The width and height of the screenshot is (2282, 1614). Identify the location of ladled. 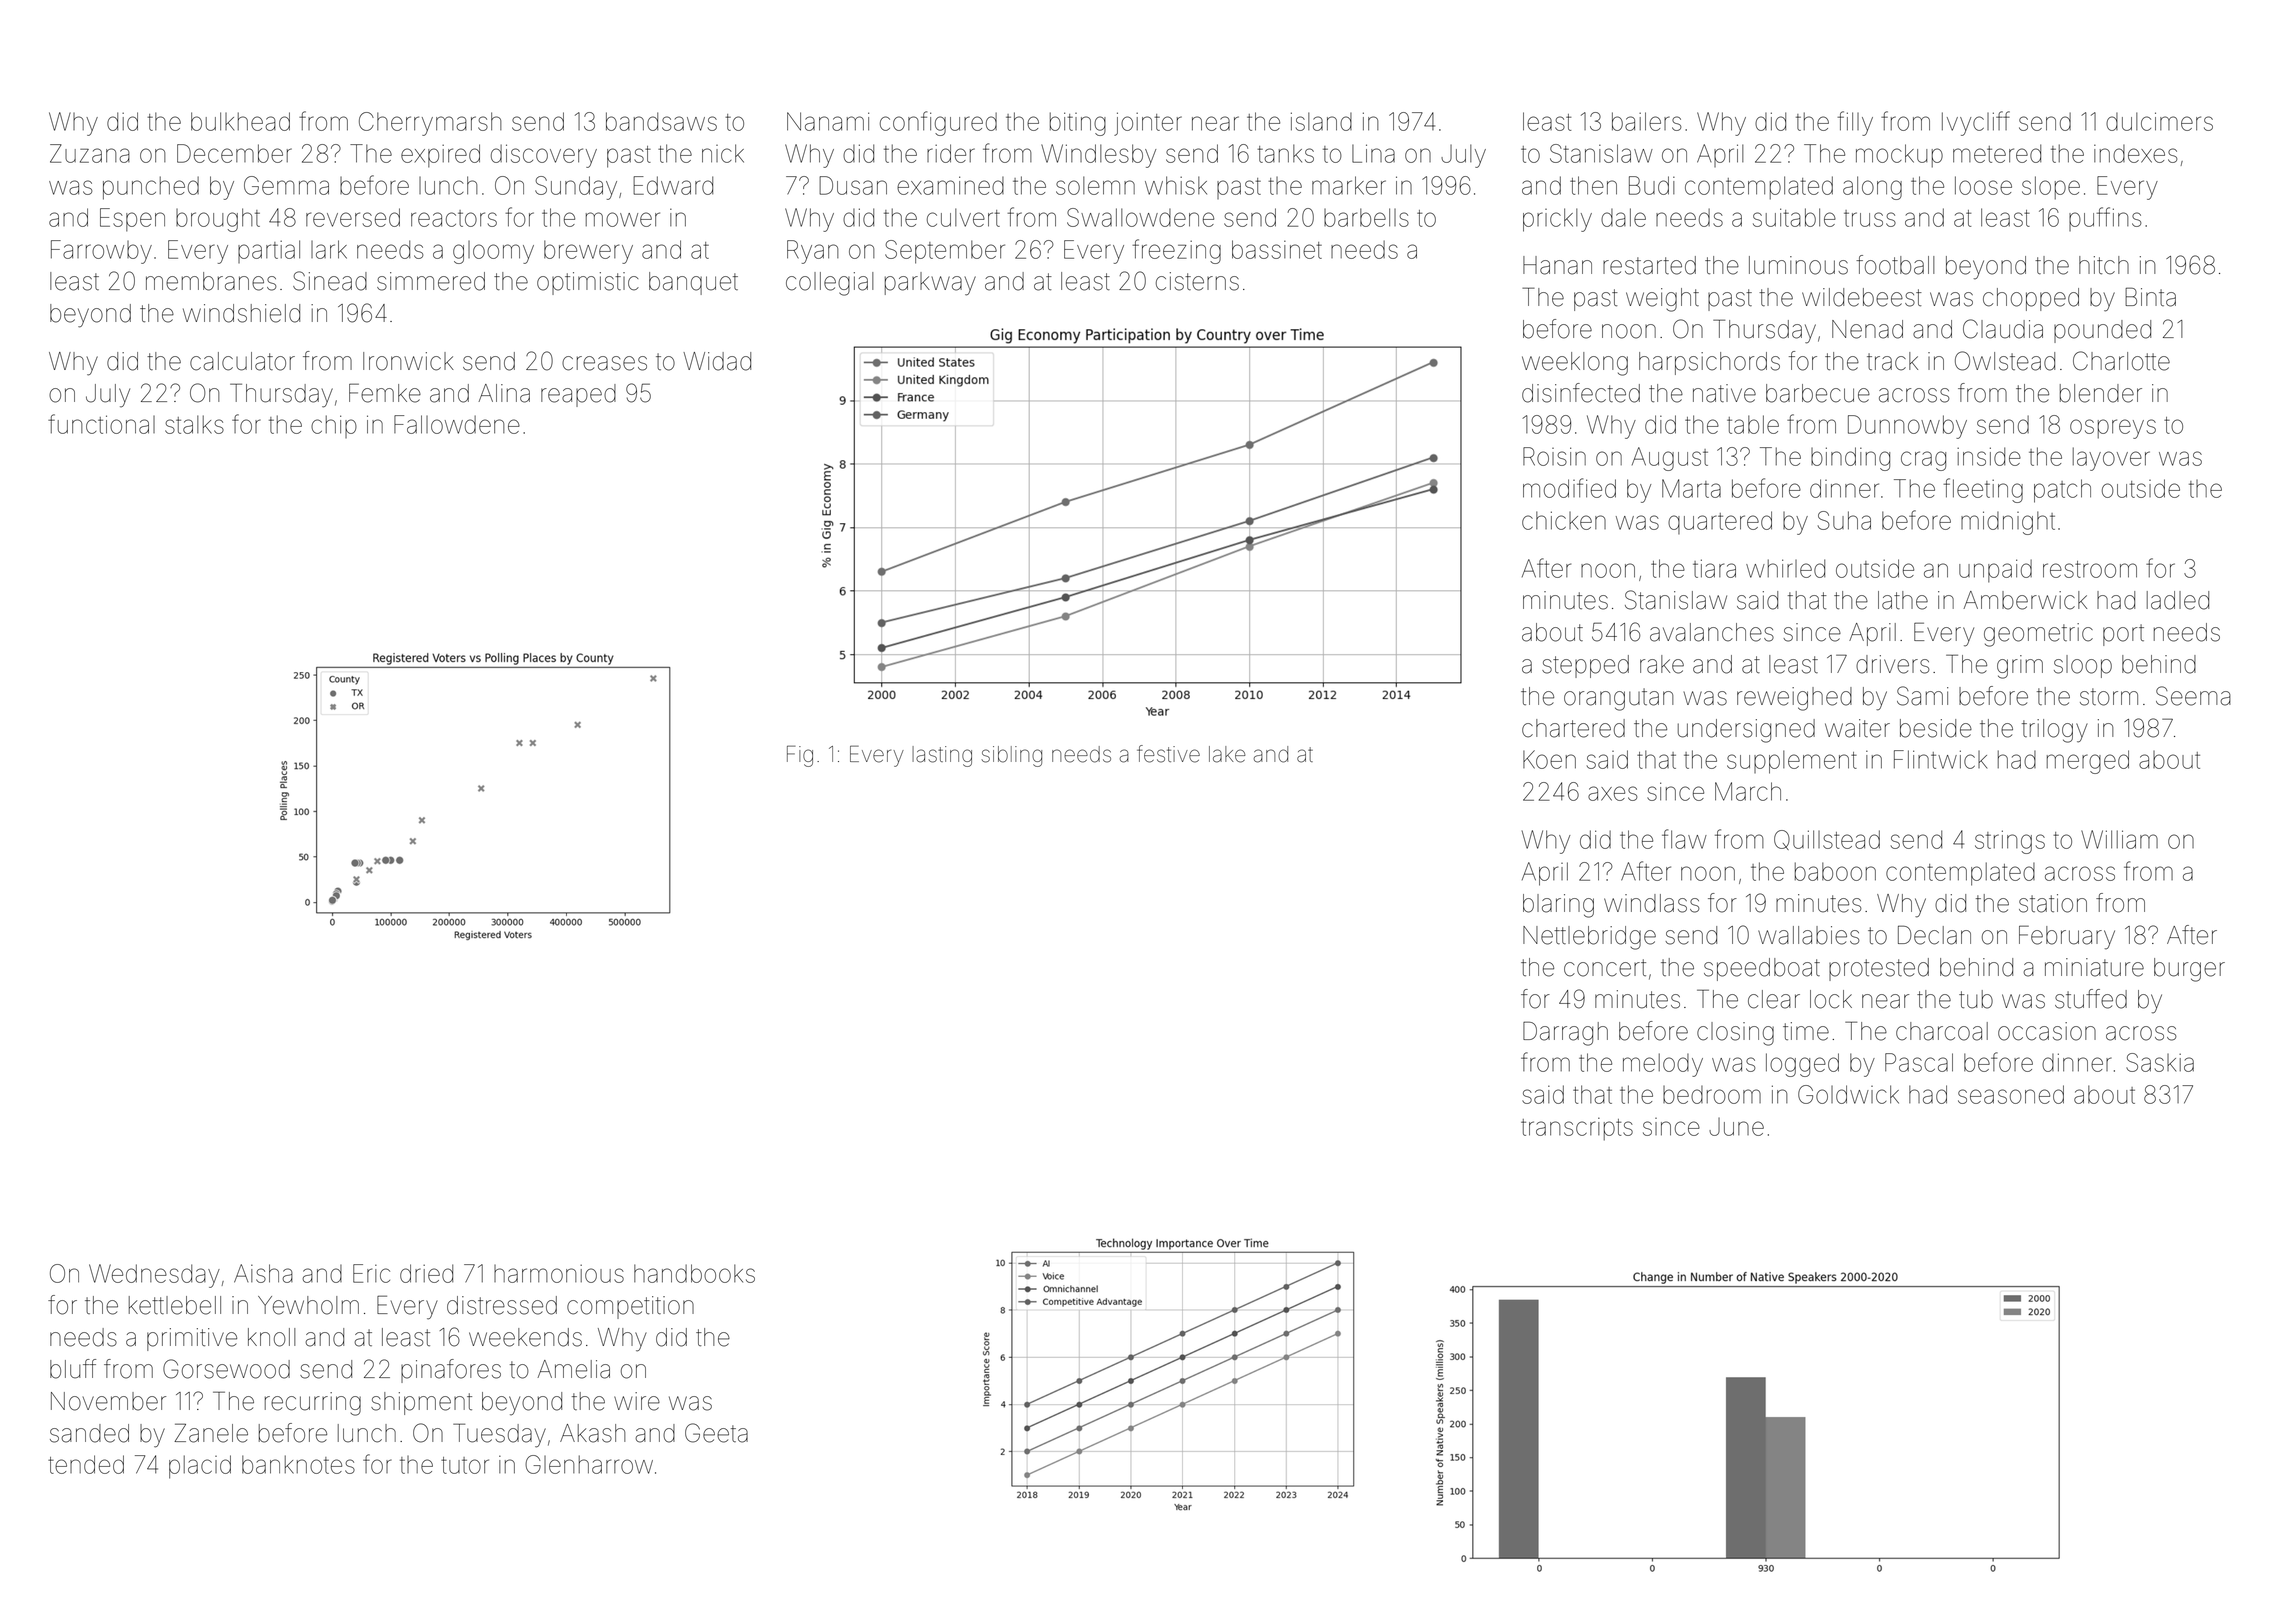
(2178, 600).
